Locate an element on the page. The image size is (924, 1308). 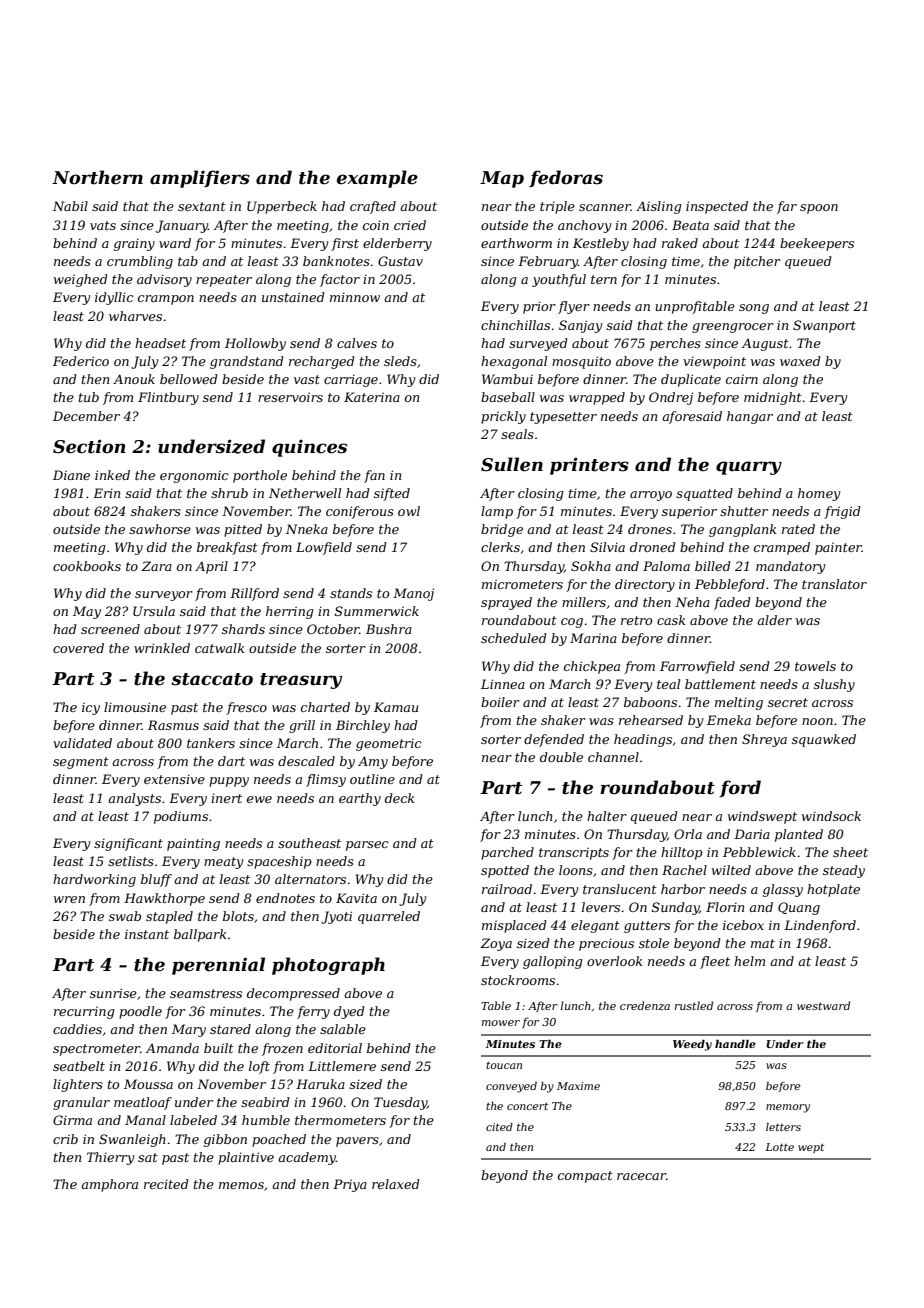
extensive is located at coordinates (174, 779).
